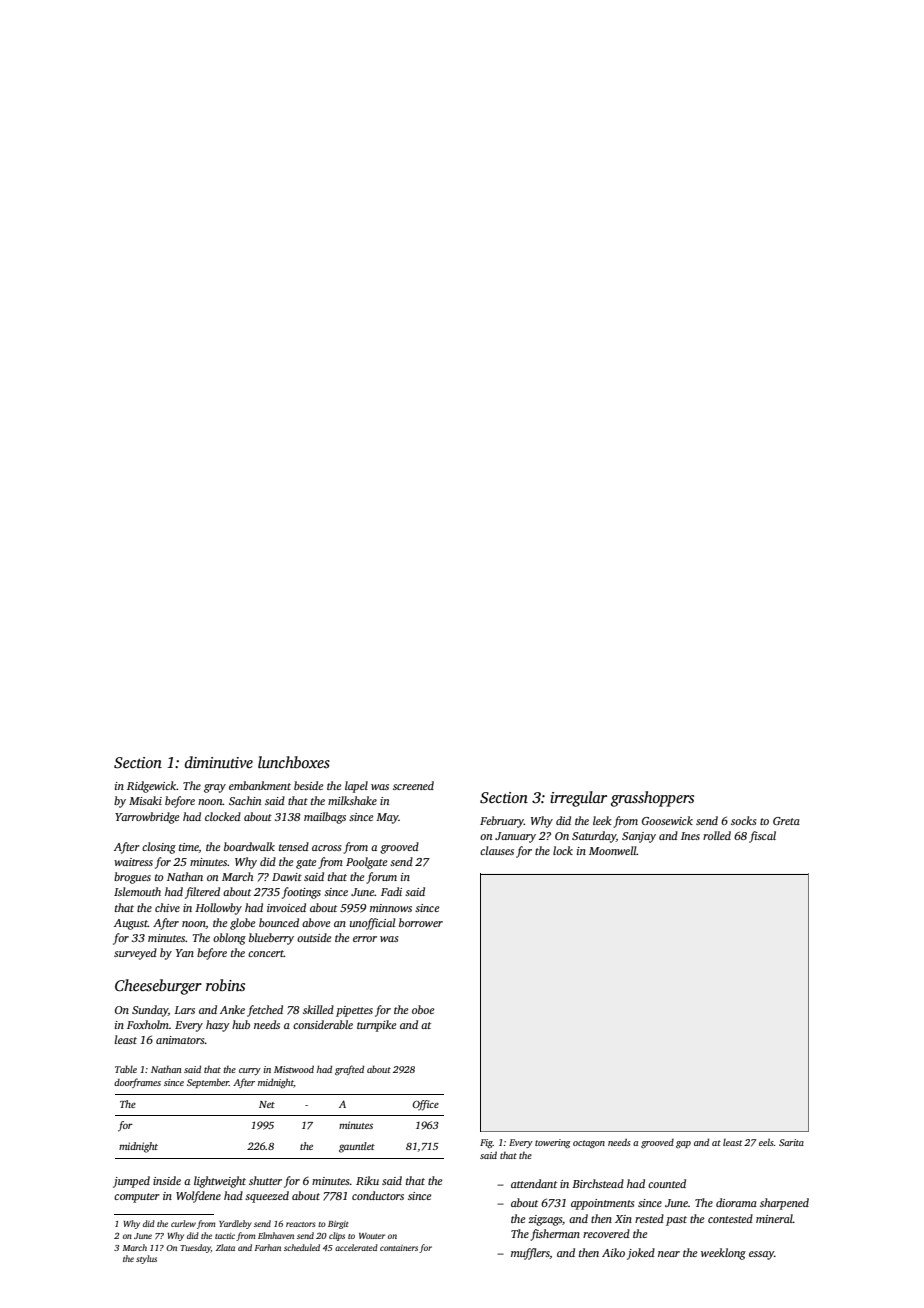 This document has height=1308, width=924. I want to click on computer, so click(137, 1198).
